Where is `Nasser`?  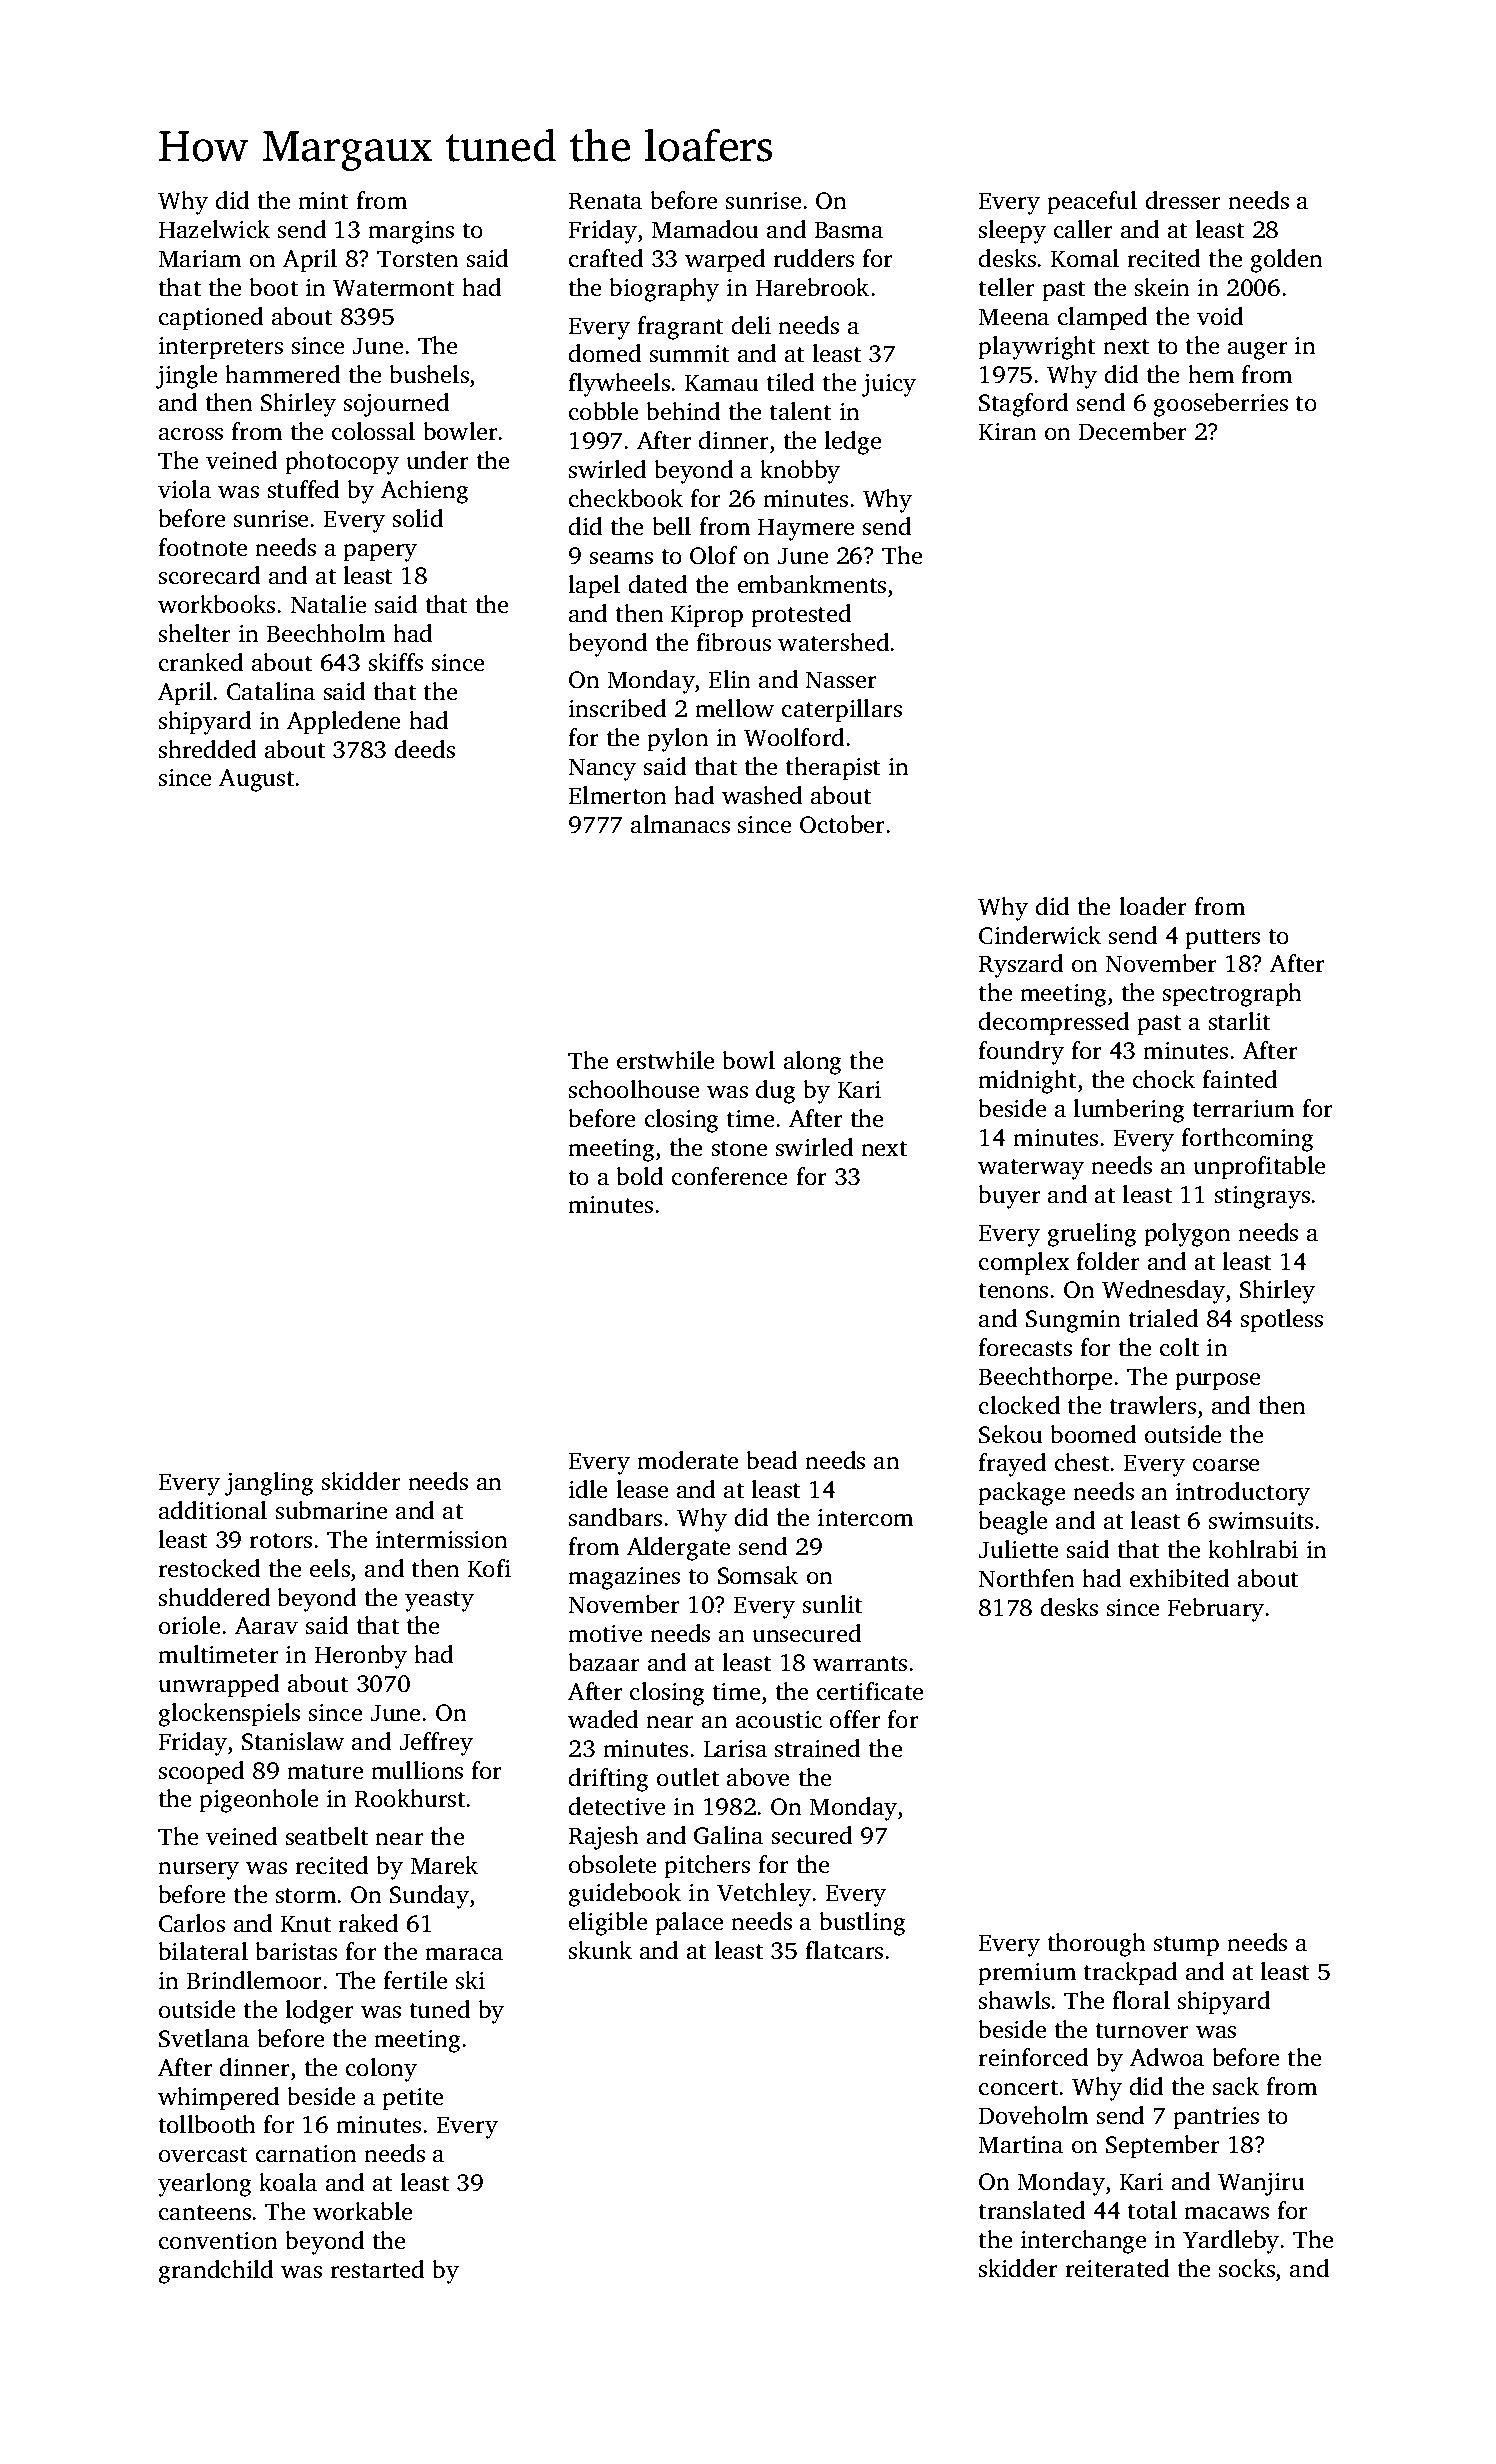 Nasser is located at coordinates (841, 680).
